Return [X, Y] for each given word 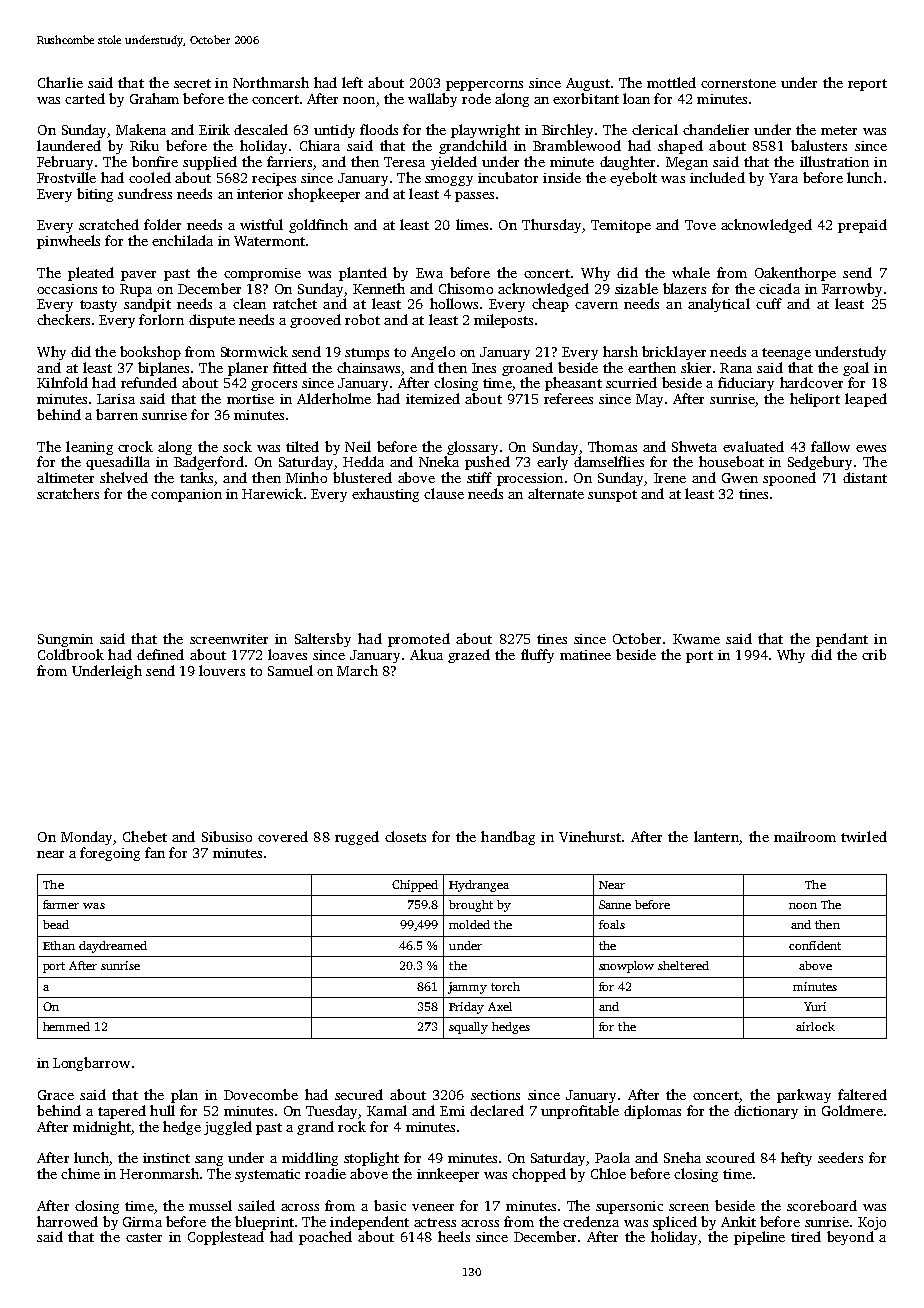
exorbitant [586, 98]
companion [186, 495]
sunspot [612, 496]
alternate [556, 493]
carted [85, 98]
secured [359, 1094]
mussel [210, 1205]
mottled [671, 82]
